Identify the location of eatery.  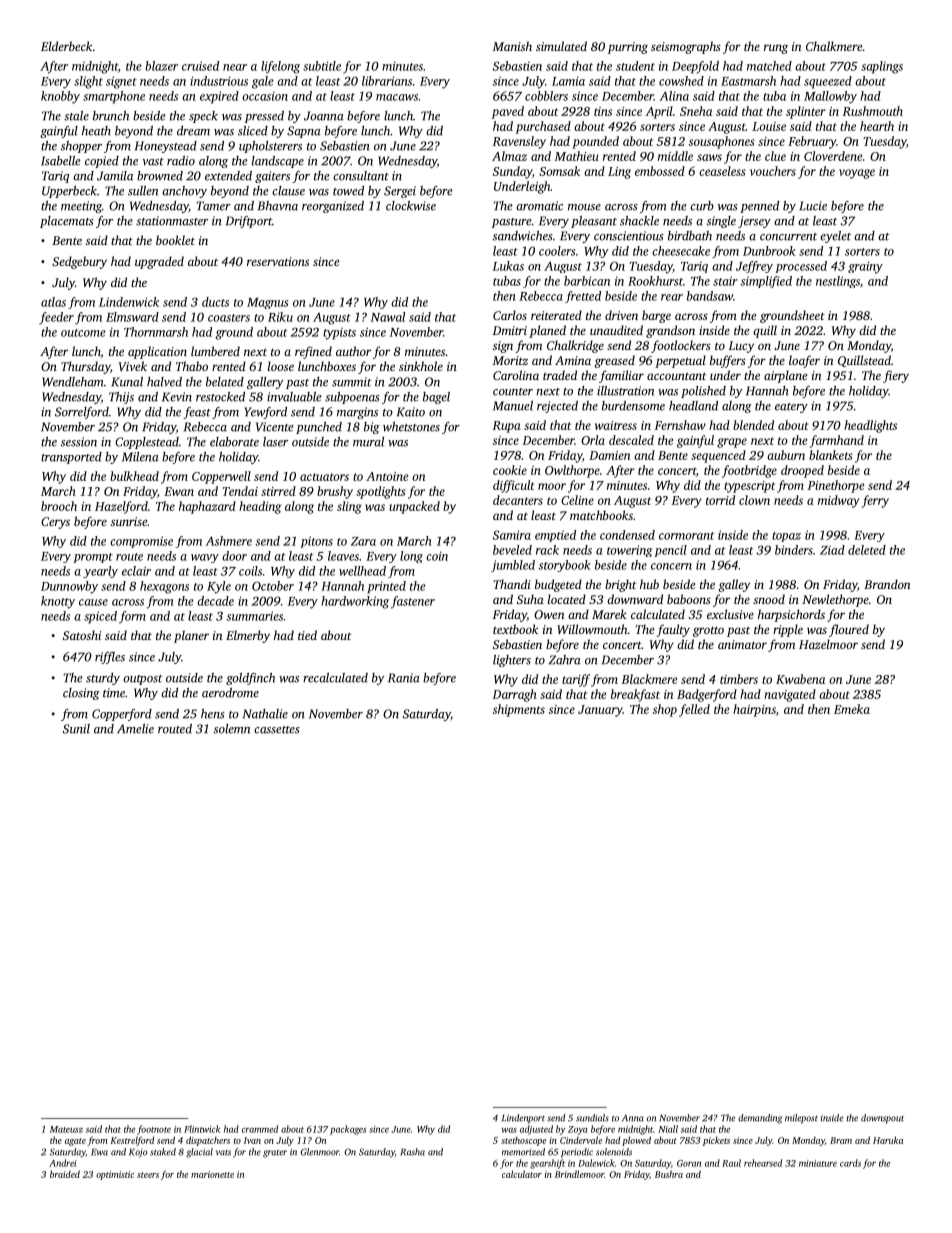
(791, 408).
